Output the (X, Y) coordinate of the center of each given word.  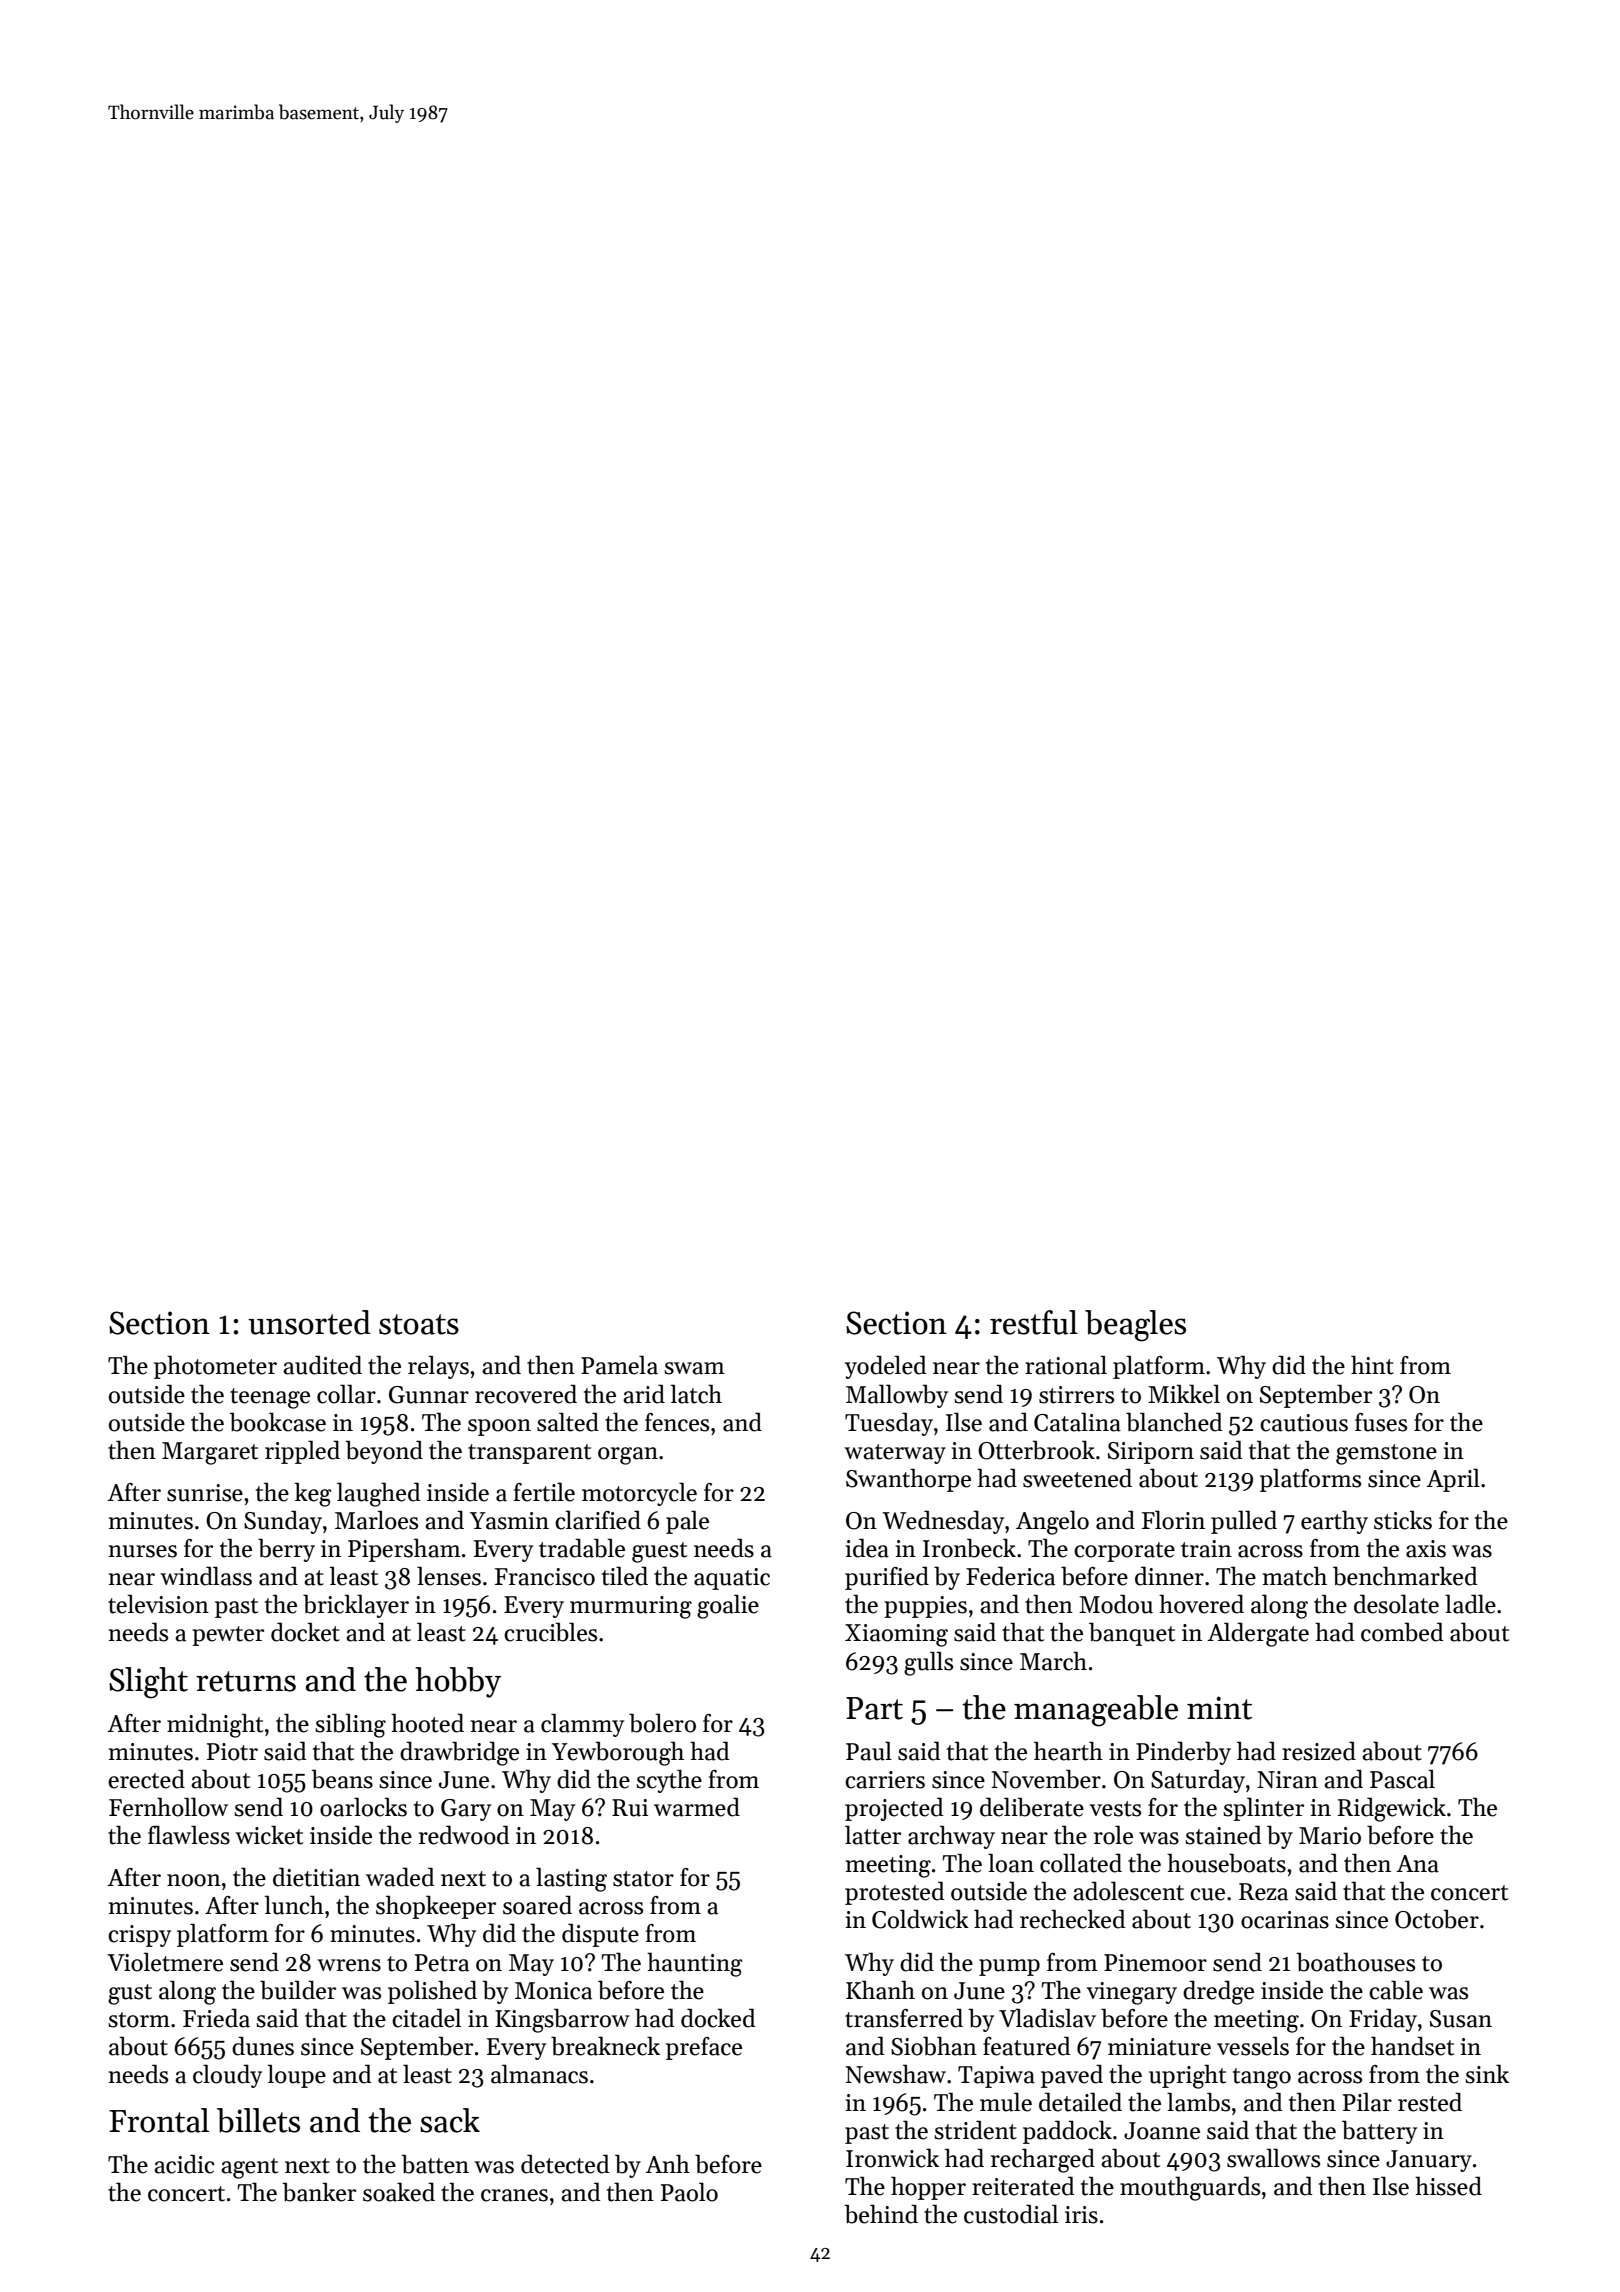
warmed (697, 1807)
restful (1034, 1322)
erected (146, 1779)
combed (1402, 1632)
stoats (419, 1324)
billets (258, 2120)
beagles (1135, 1326)
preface (704, 2048)
